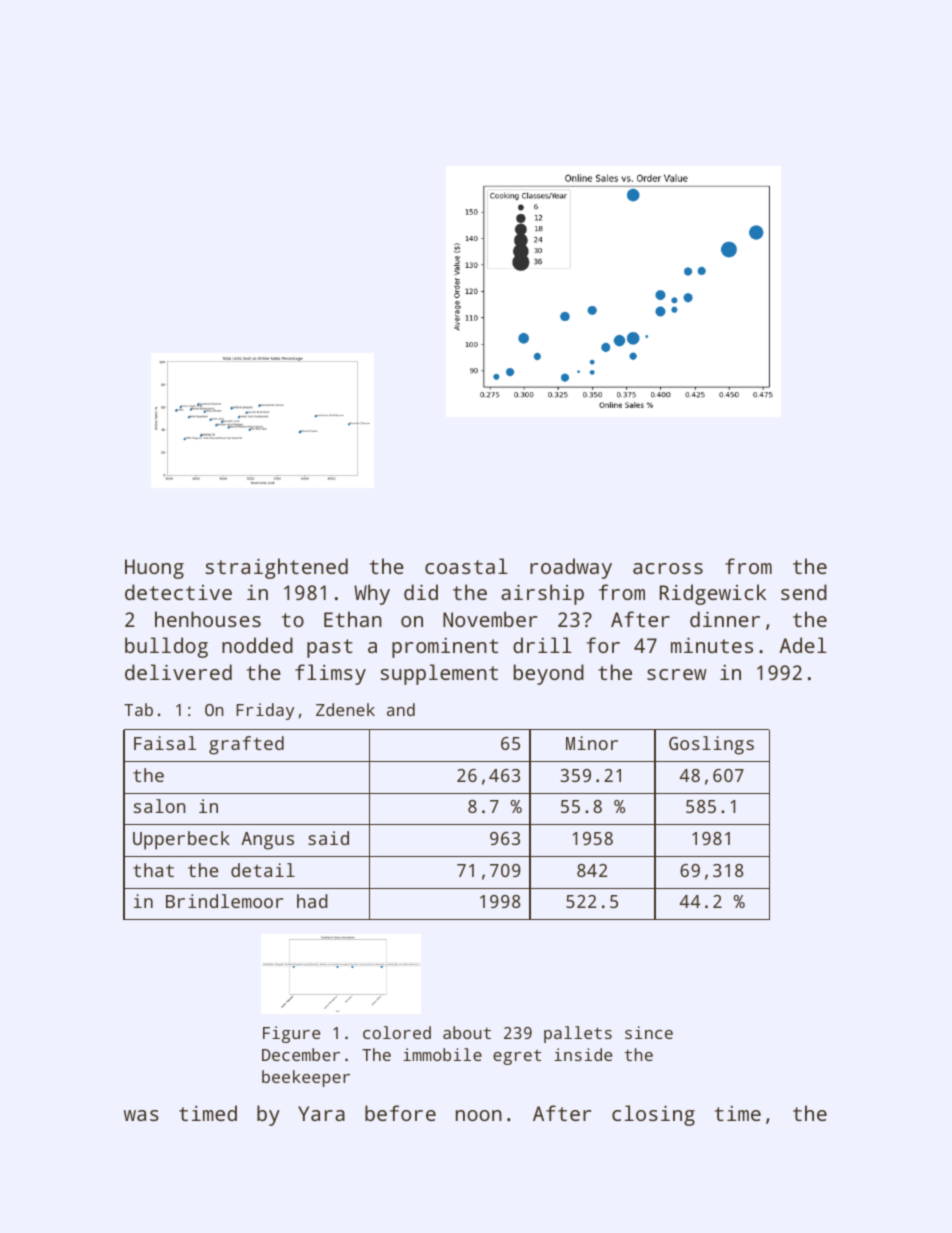  I want to click on said, so click(328, 838).
